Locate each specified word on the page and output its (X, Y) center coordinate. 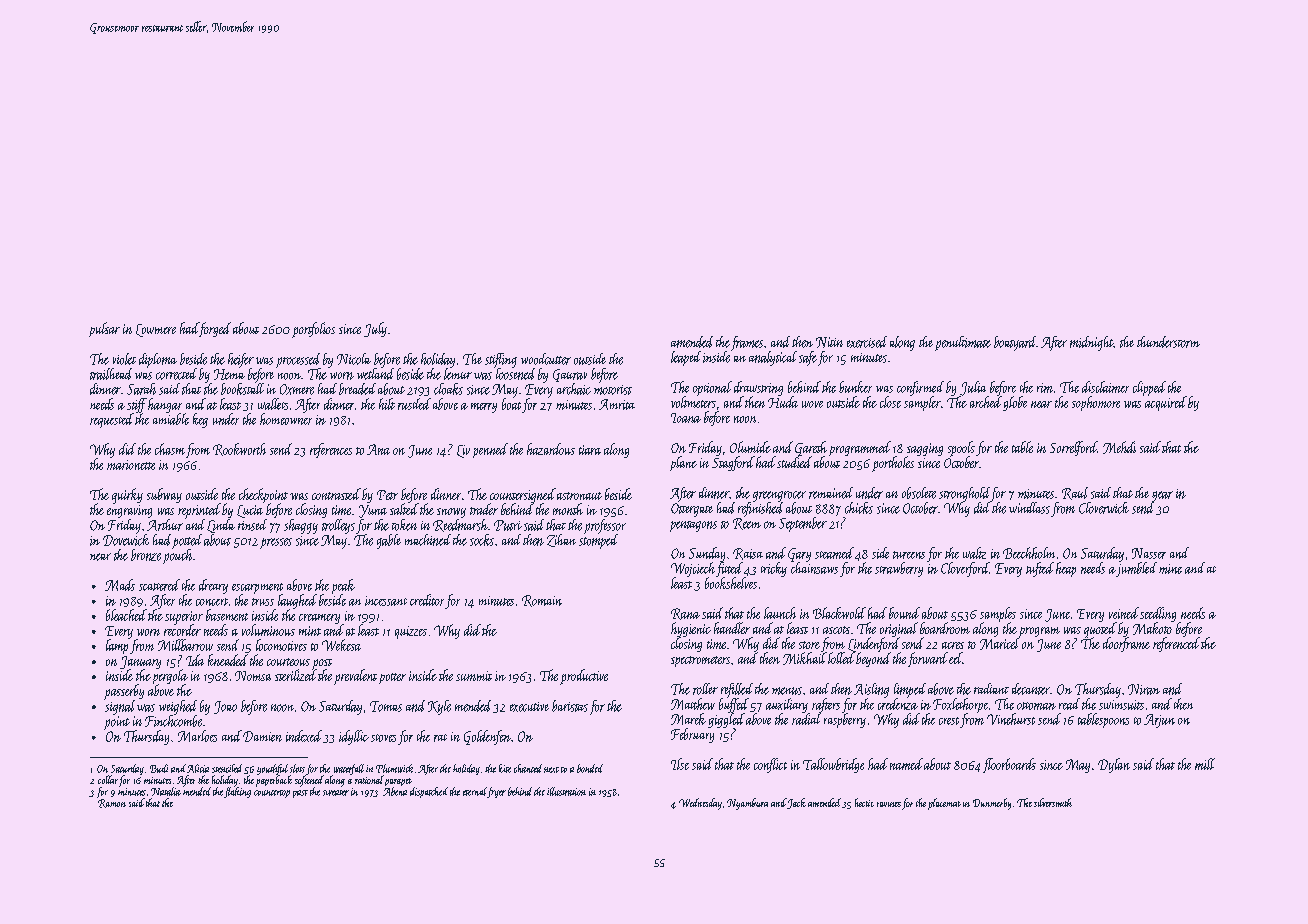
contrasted (336, 494)
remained (831, 493)
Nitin (829, 342)
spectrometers (700, 661)
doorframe (1126, 644)
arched (986, 402)
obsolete (919, 493)
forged (215, 329)
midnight (1092, 343)
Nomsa (253, 676)
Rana (685, 614)
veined (1124, 613)
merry (484, 408)
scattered (159, 585)
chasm (170, 449)
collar (108, 779)
